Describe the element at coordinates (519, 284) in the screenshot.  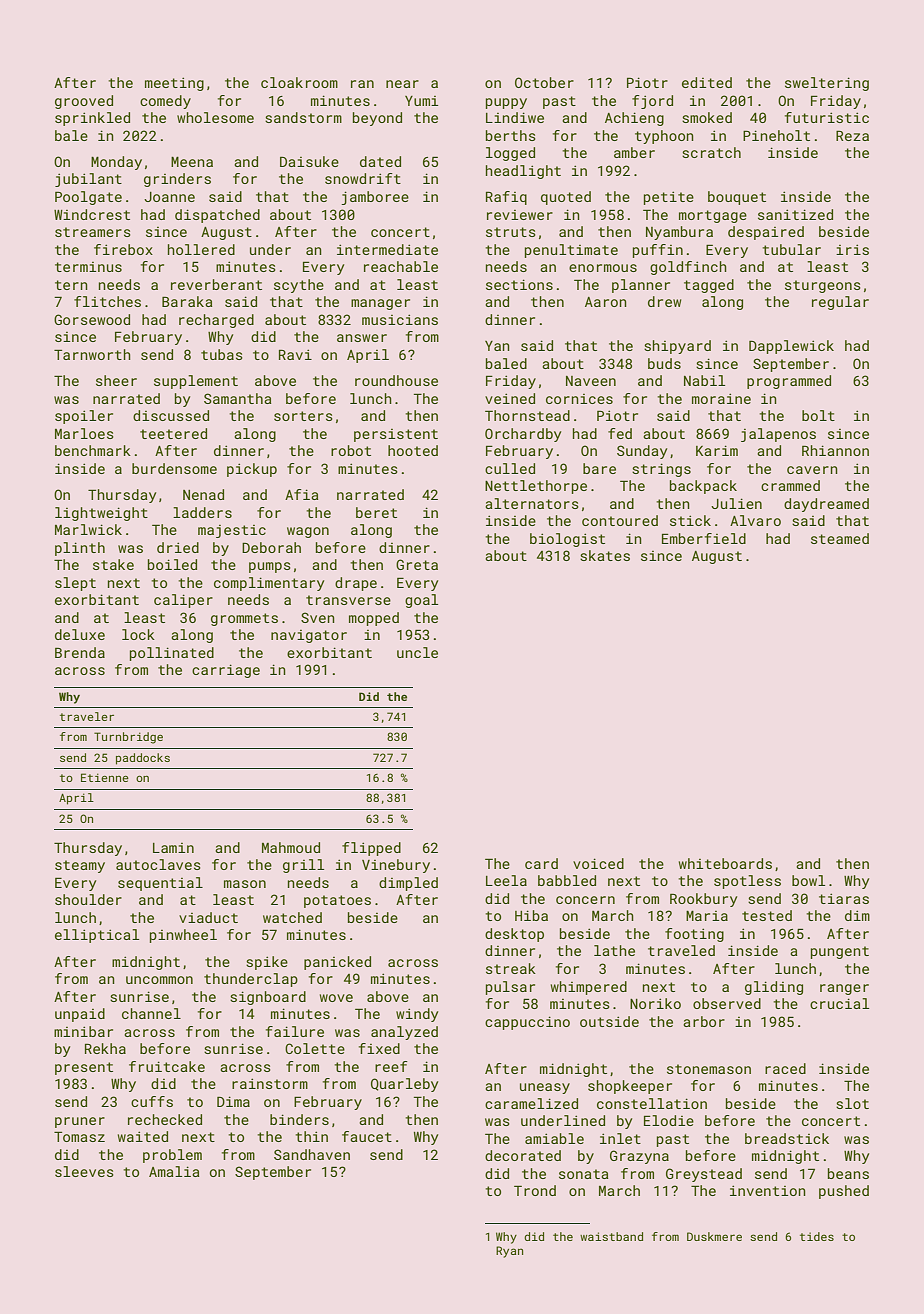
I see `sections` at that location.
